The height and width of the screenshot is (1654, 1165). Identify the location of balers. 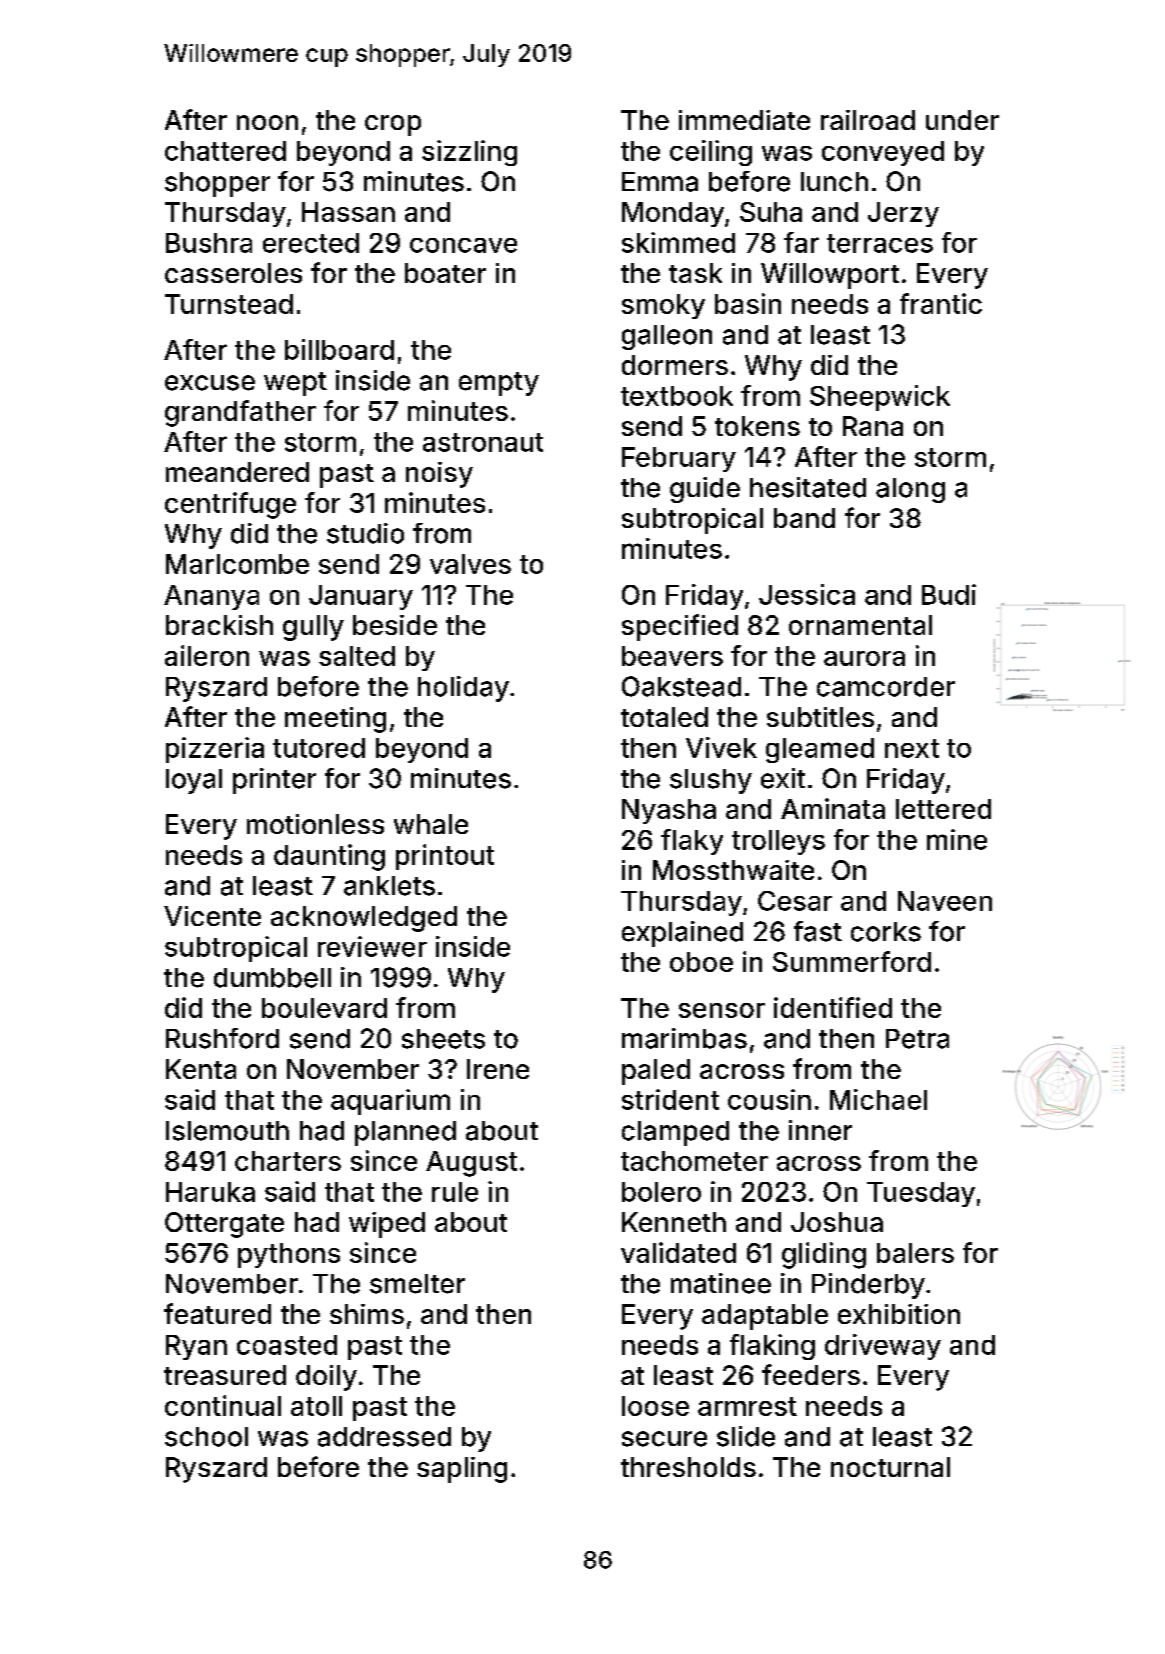
(915, 1253).
